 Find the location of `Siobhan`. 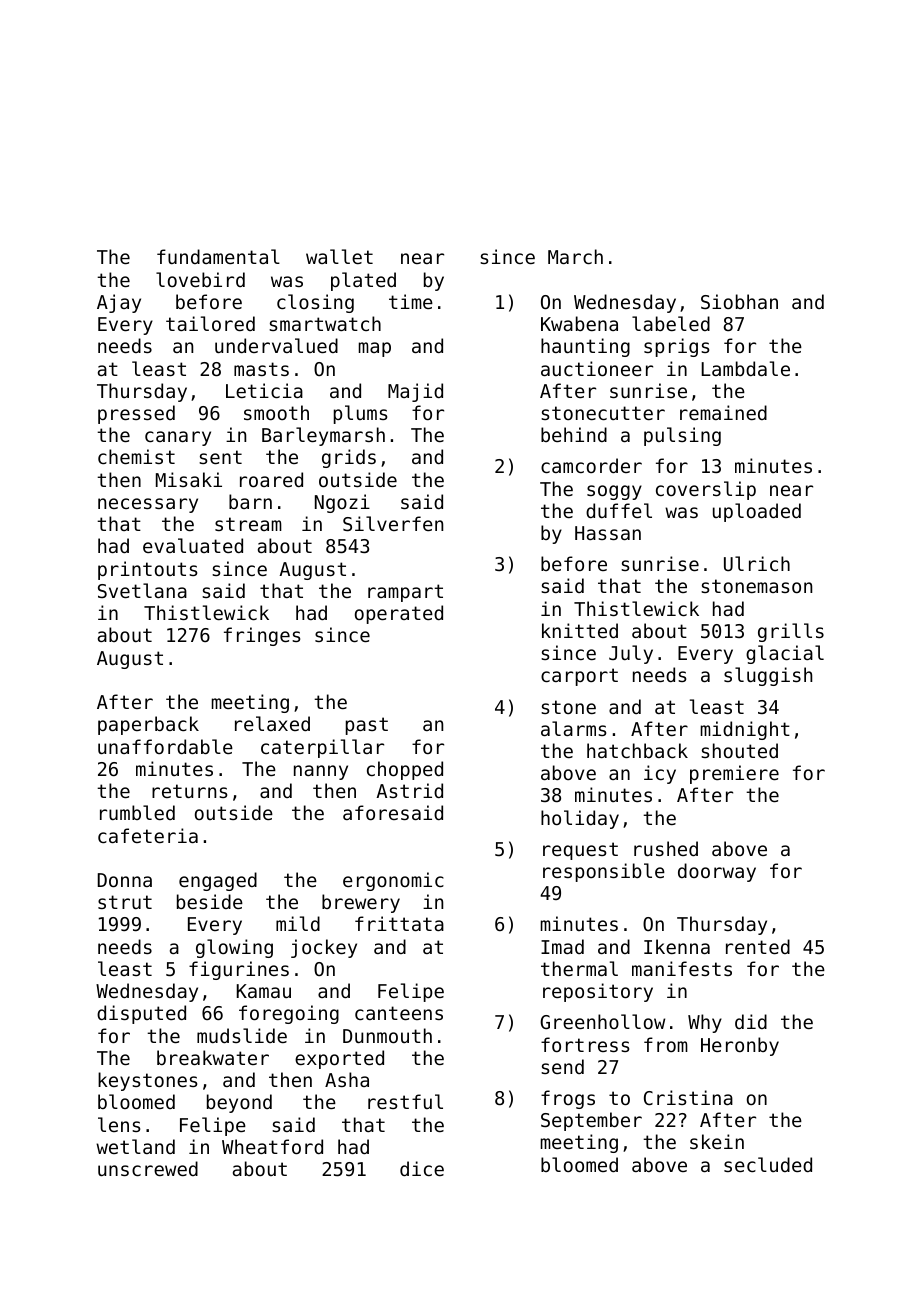

Siobhan is located at coordinates (739, 301).
